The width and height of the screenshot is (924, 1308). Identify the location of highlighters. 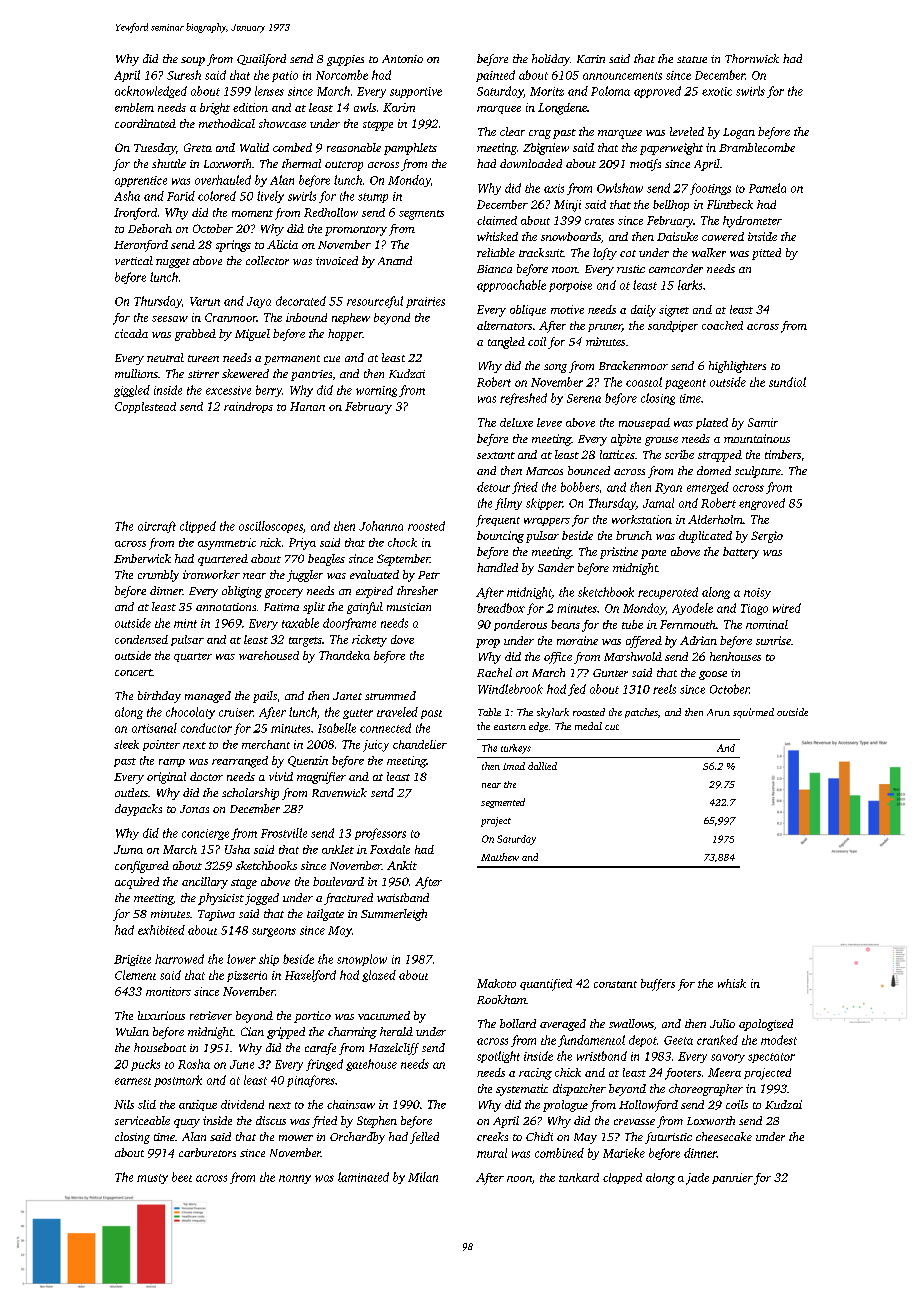
(737, 367).
